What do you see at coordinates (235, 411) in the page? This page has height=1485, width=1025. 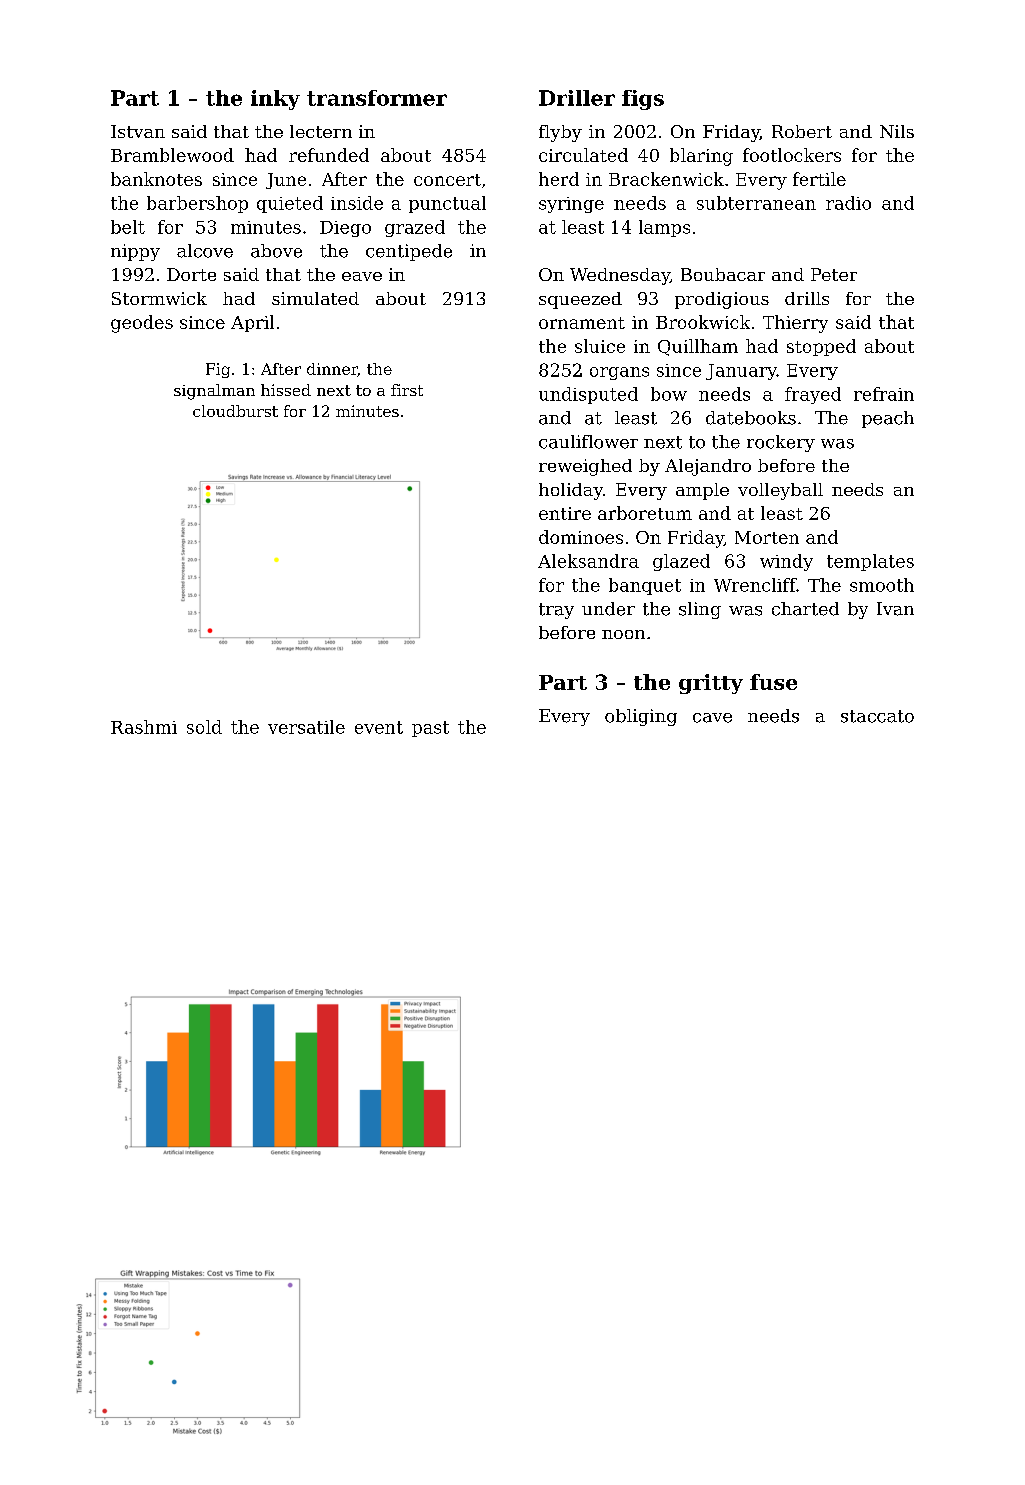 I see `cloudburst` at bounding box center [235, 411].
